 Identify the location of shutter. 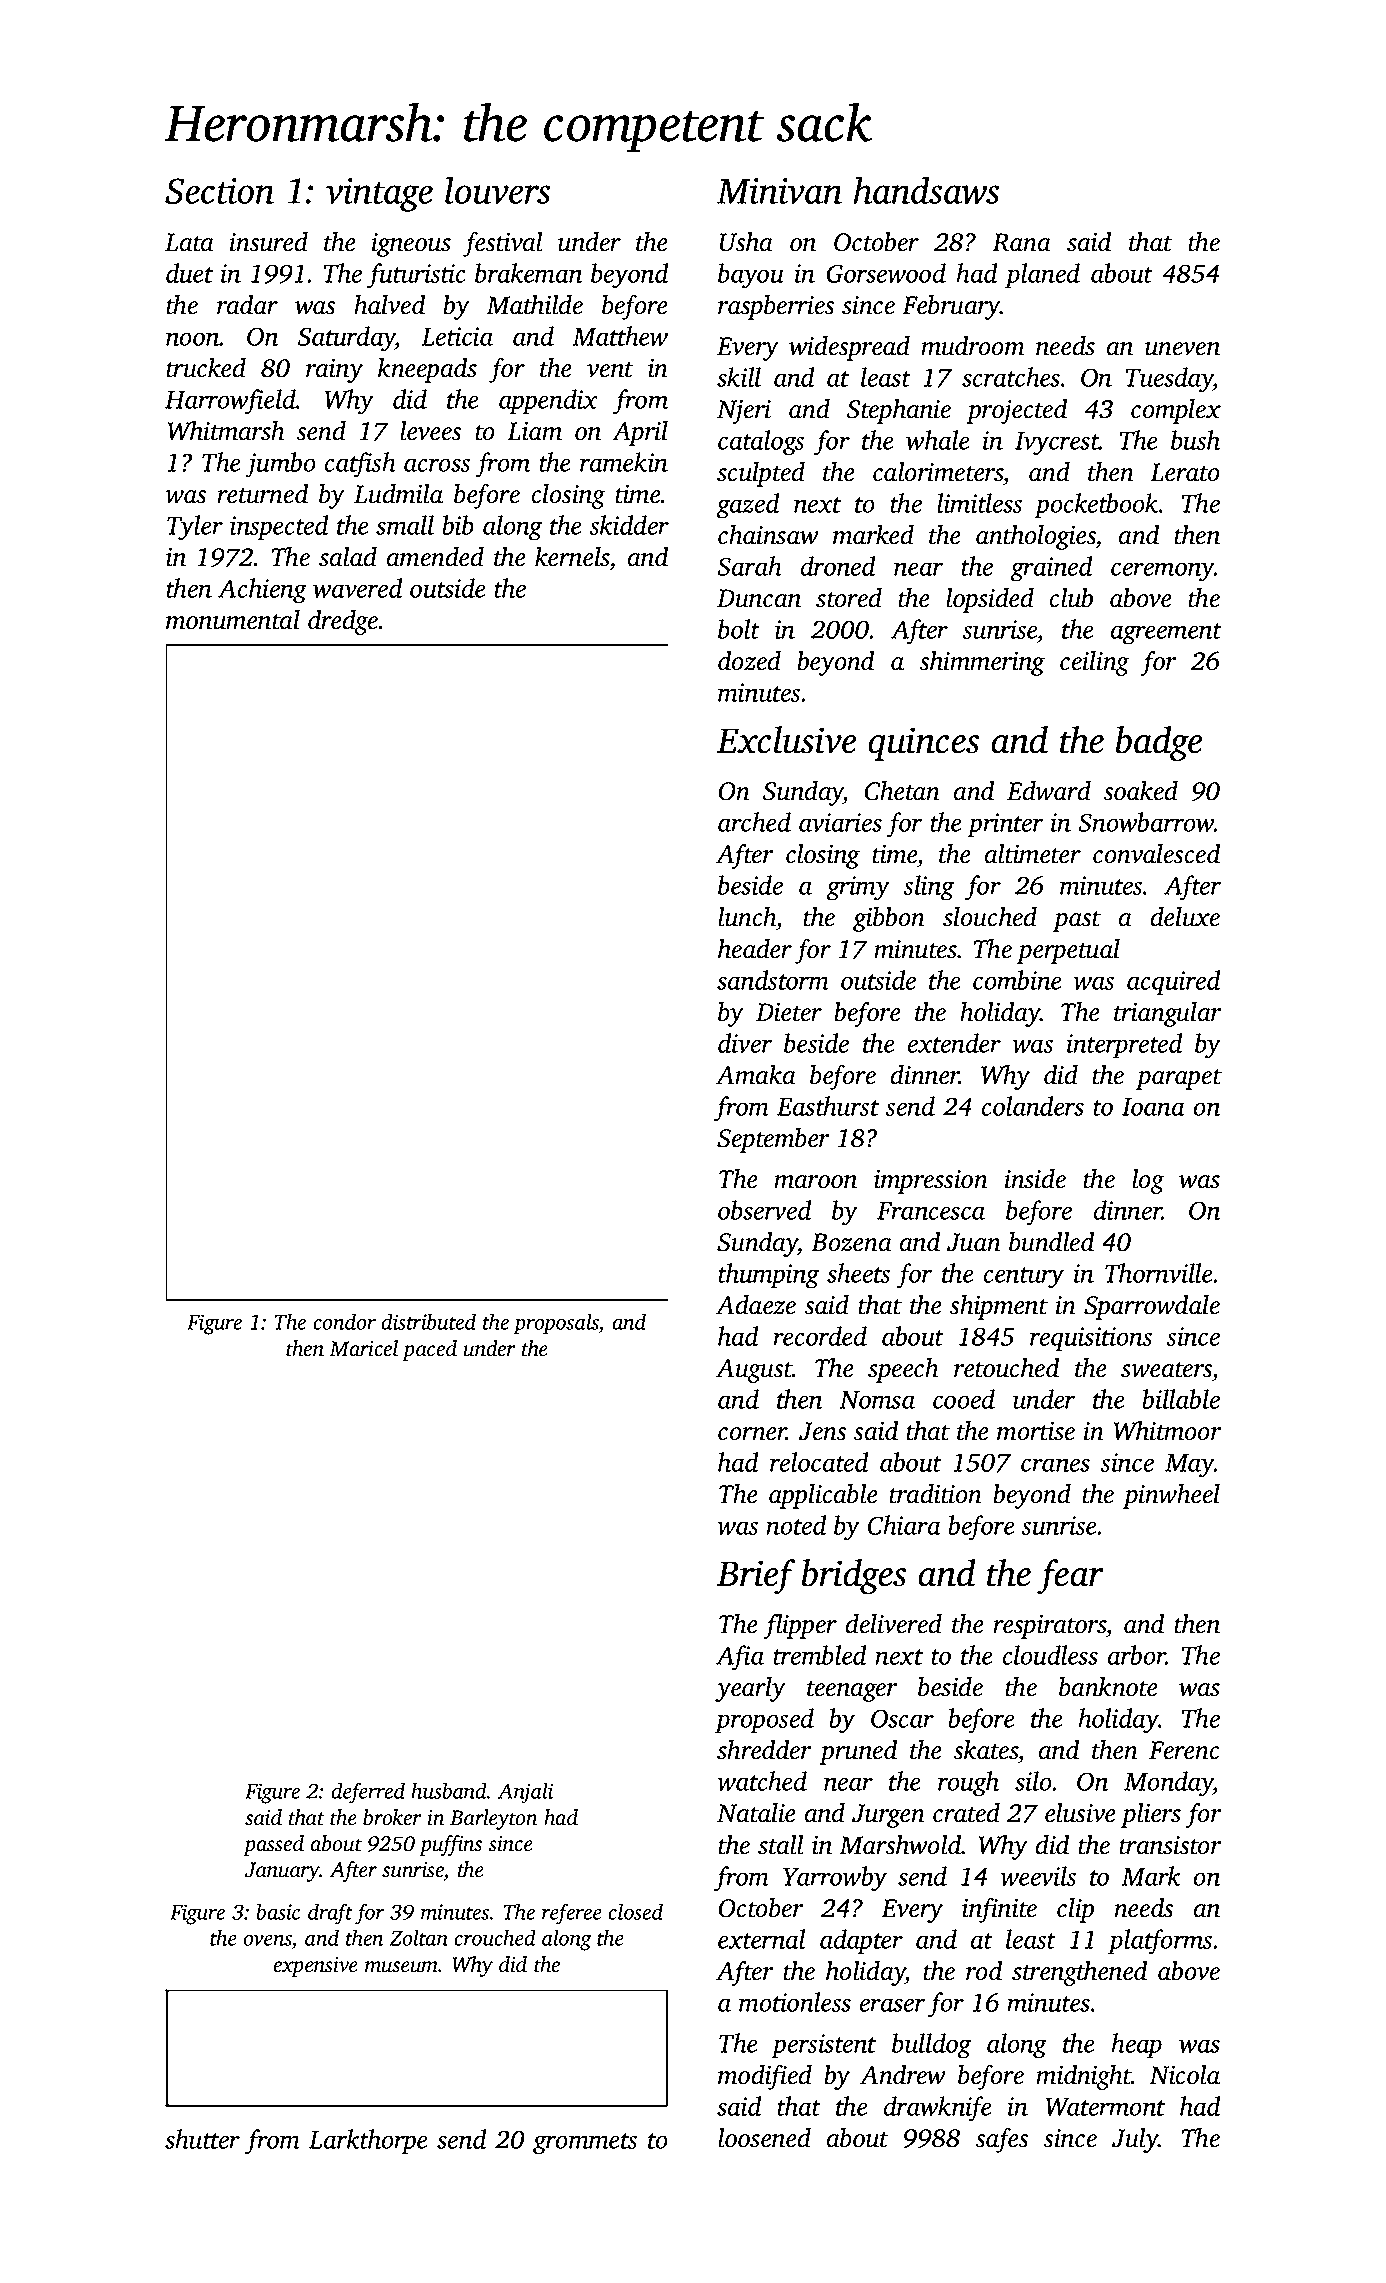
(202, 2139).
